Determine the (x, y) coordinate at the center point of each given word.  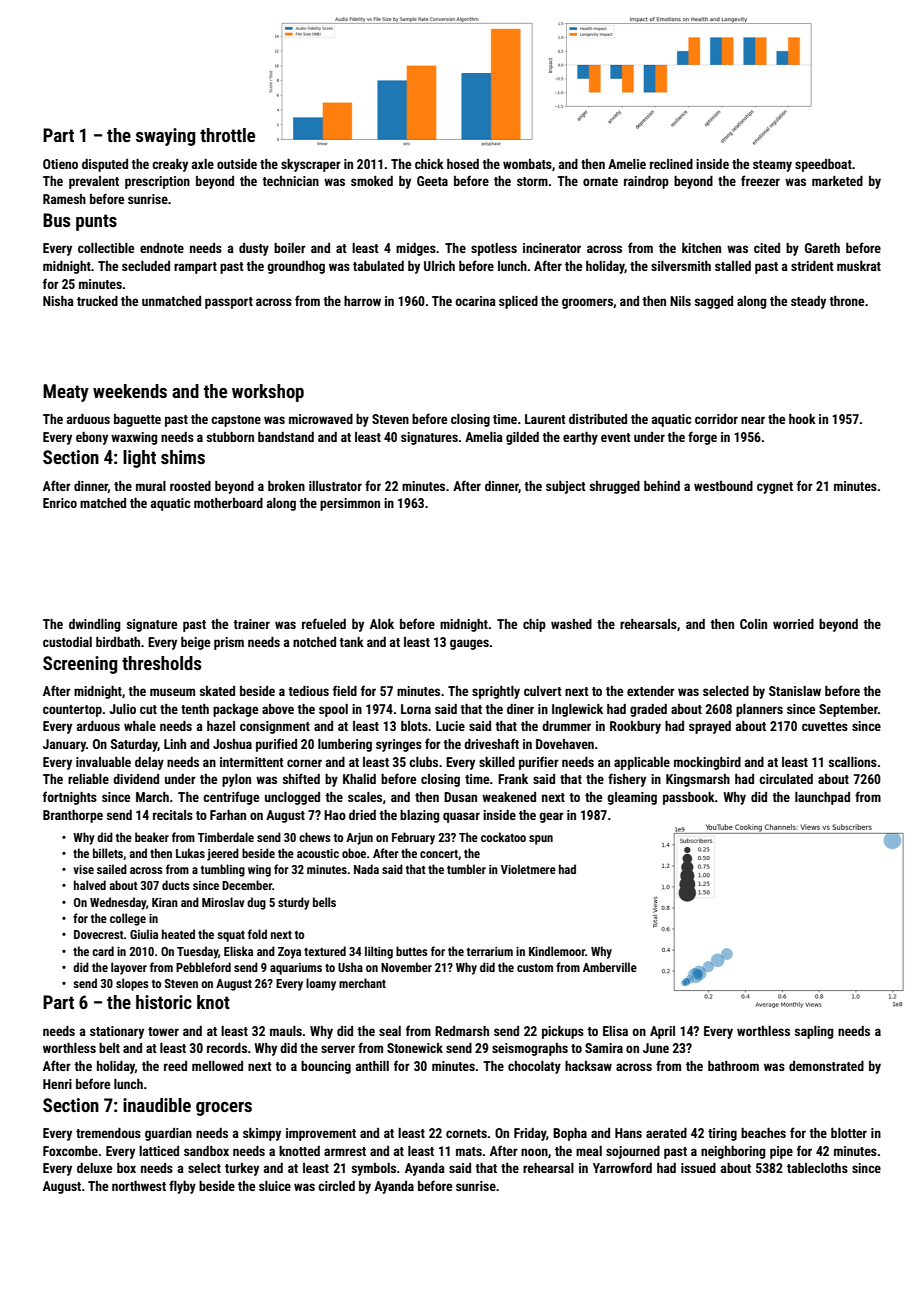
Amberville (610, 967)
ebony (92, 438)
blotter (849, 1133)
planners (759, 710)
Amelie (627, 164)
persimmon (350, 504)
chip (534, 625)
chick (429, 164)
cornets (466, 1133)
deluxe (94, 1168)
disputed (105, 165)
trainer (251, 624)
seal (390, 1031)
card (103, 951)
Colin (753, 624)
